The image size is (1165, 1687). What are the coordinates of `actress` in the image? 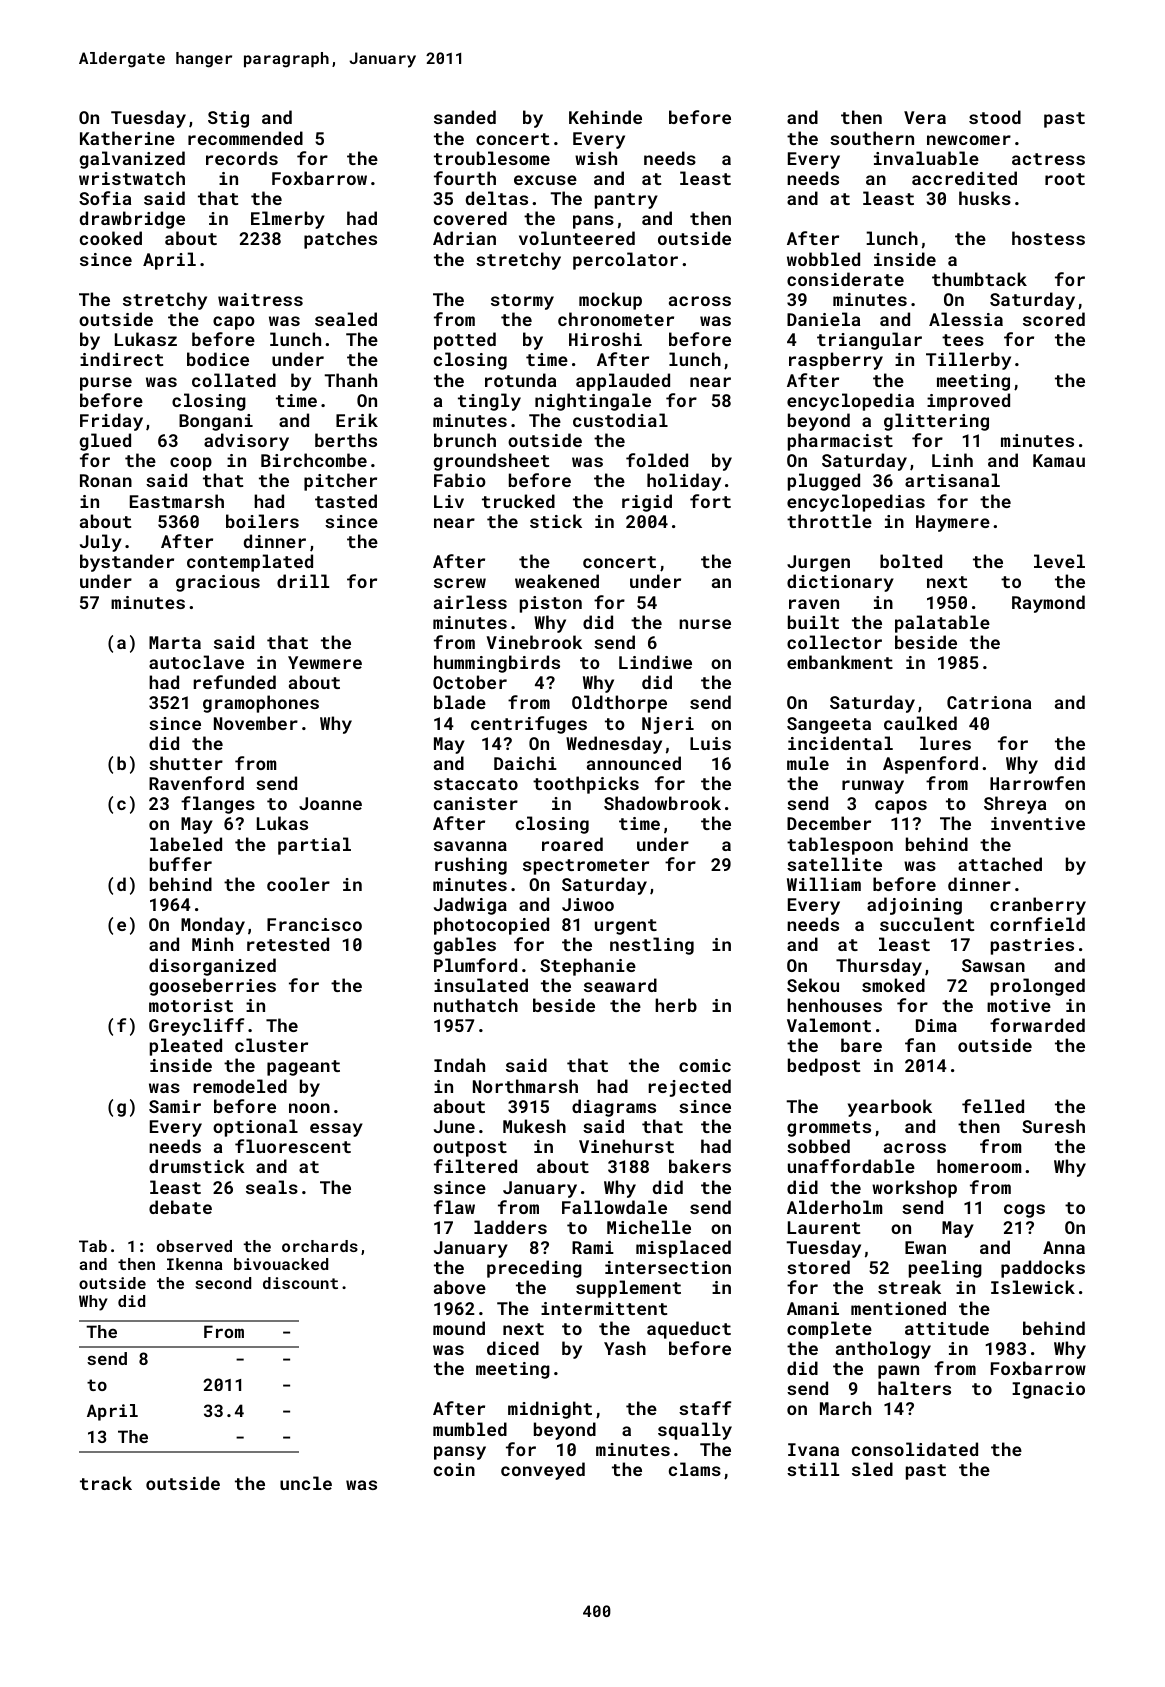 It's located at (1048, 159).
